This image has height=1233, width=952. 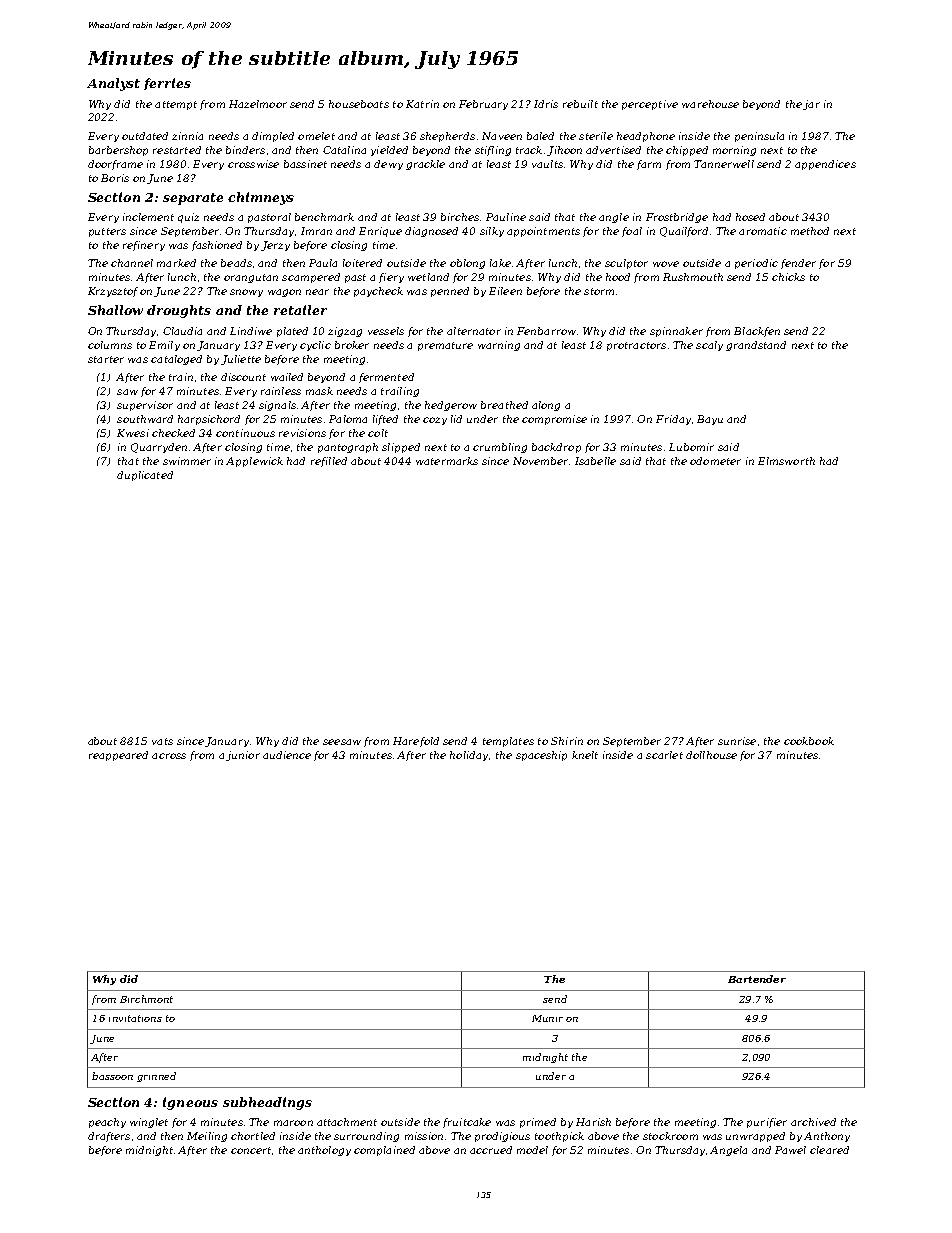 I want to click on Katrin, so click(x=422, y=104).
